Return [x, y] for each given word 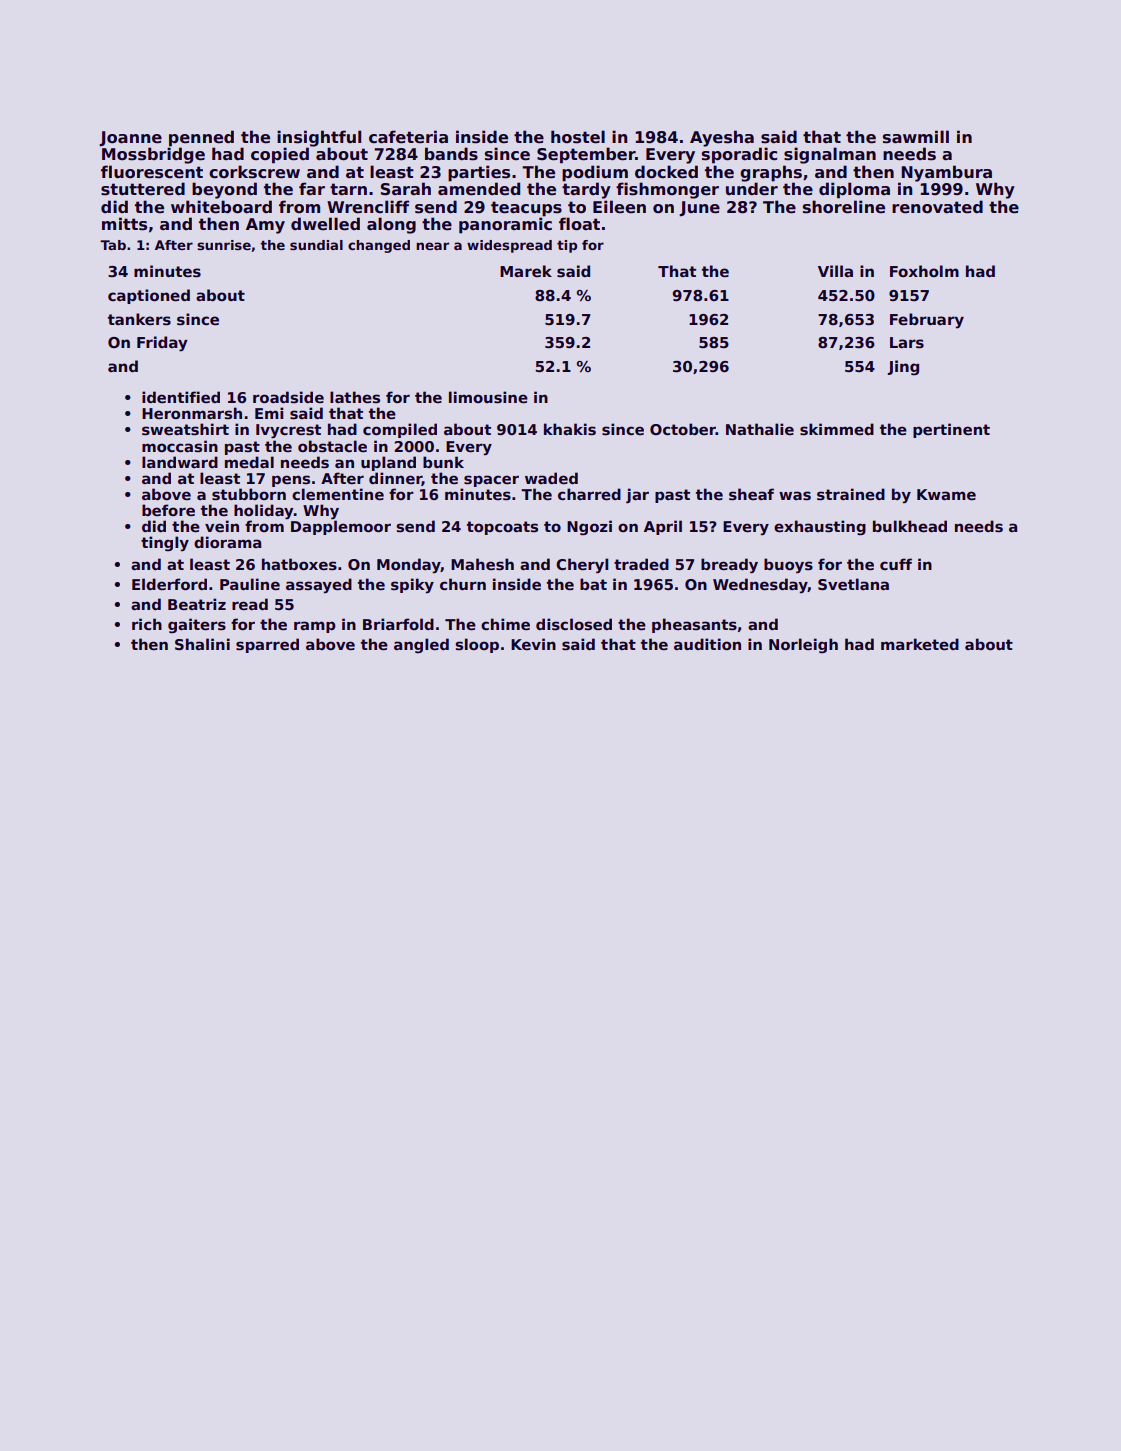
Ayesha [722, 138]
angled [421, 645]
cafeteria [408, 137]
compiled [400, 430]
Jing [903, 368]
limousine [488, 397]
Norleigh [803, 645]
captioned [149, 296]
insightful [319, 138]
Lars [907, 343]
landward [180, 462]
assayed [319, 585]
